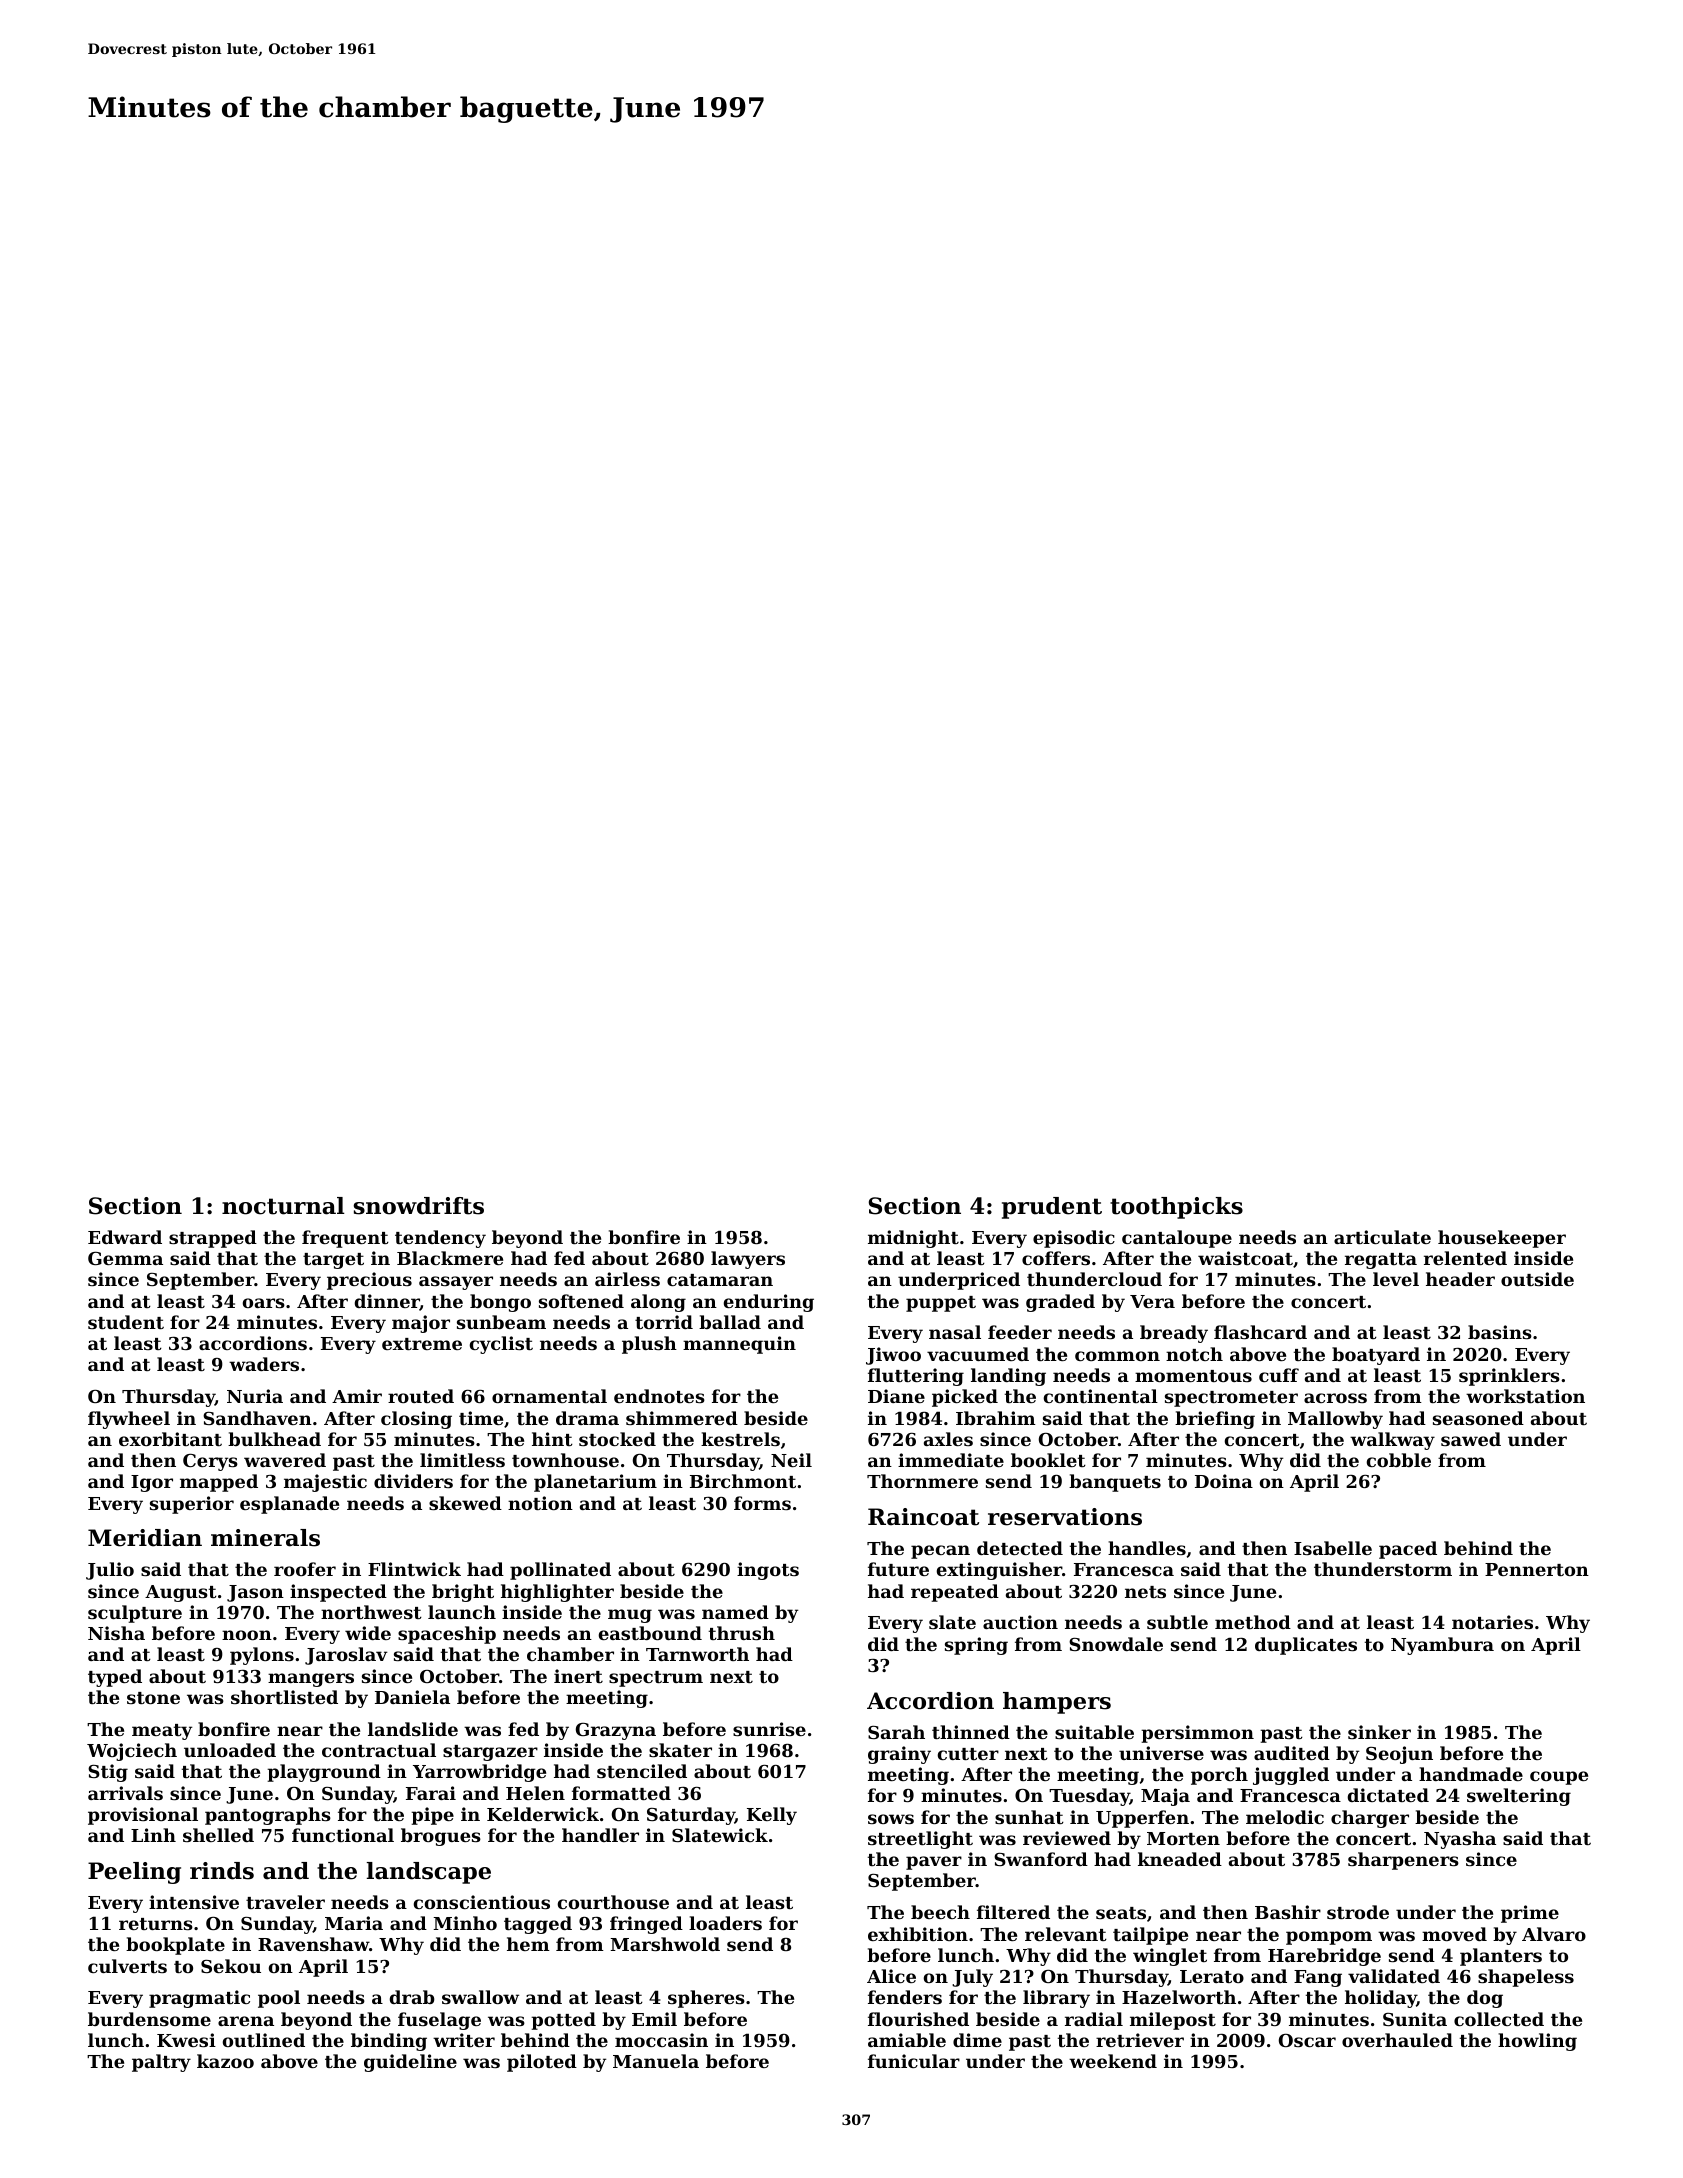  I want to click on sawed, so click(1471, 1439).
